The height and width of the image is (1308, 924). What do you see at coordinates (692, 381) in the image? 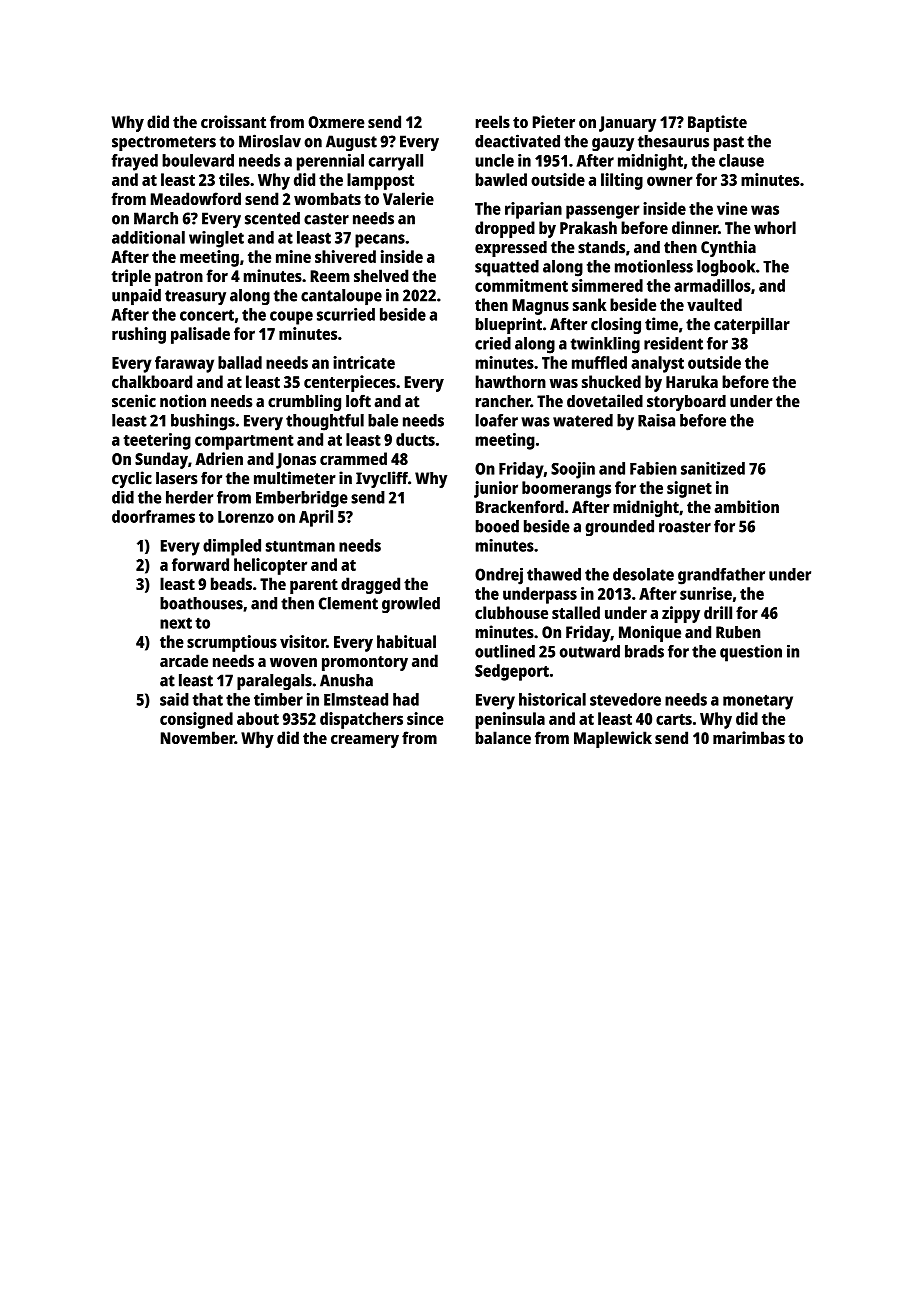
I see `Haruka` at bounding box center [692, 381].
